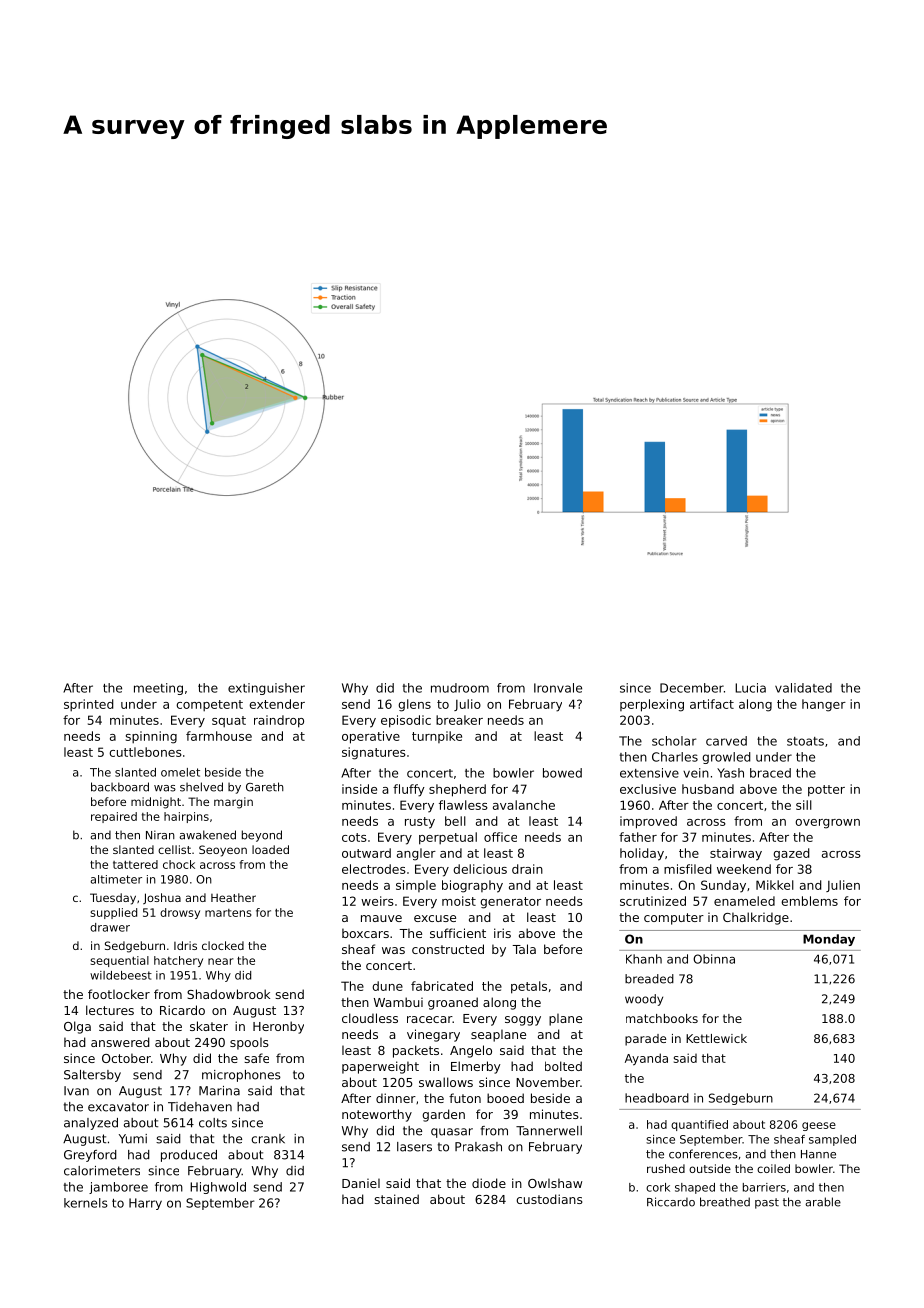 The width and height of the screenshot is (924, 1308). I want to click on office, so click(500, 837).
